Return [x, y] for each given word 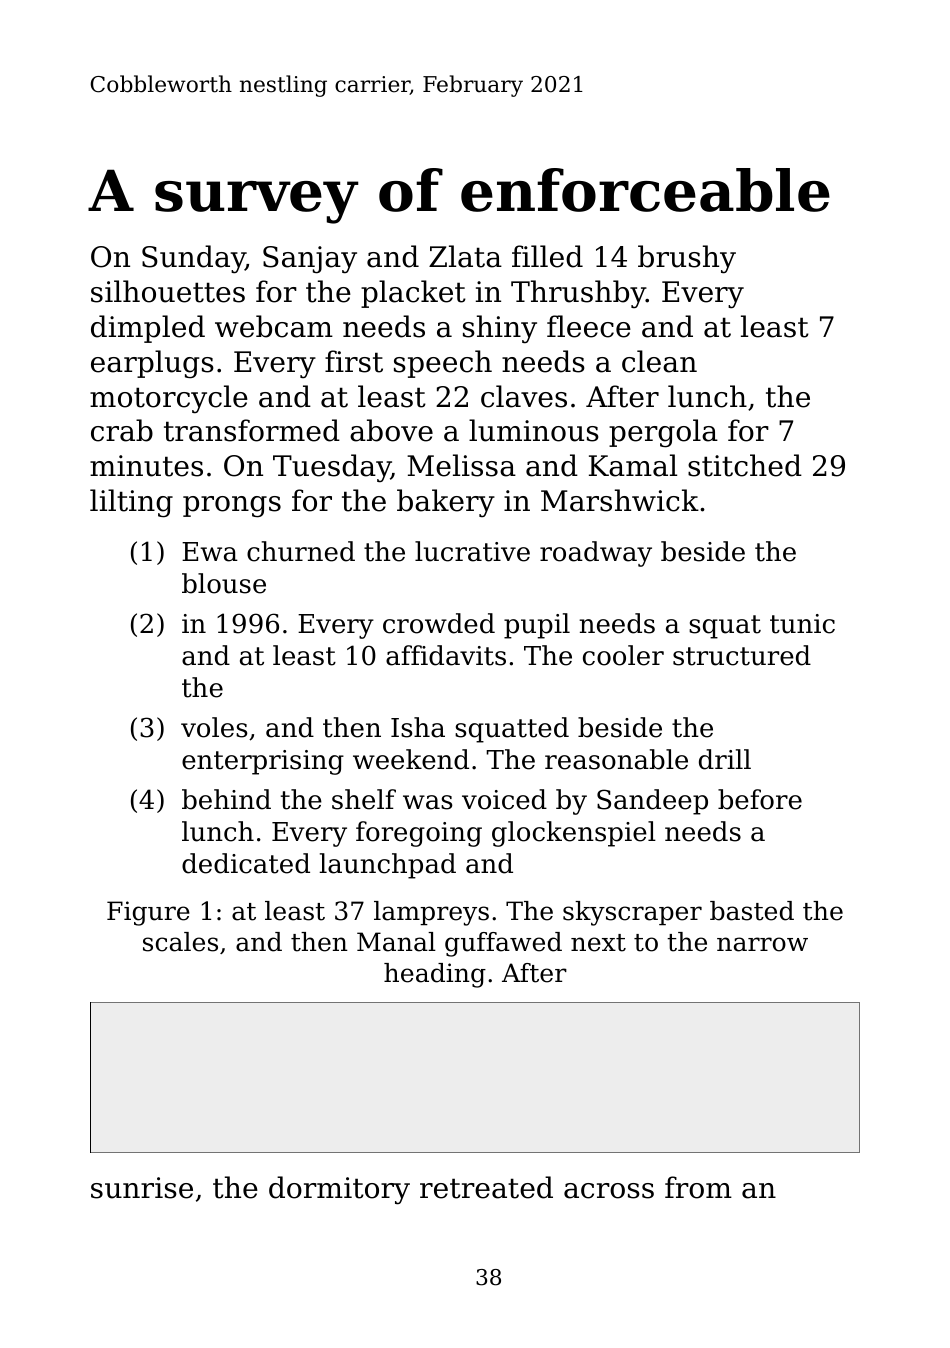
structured [742, 655]
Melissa [461, 465]
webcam [274, 326]
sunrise [142, 1188]
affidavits [446, 655]
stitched [745, 465]
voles [214, 727]
